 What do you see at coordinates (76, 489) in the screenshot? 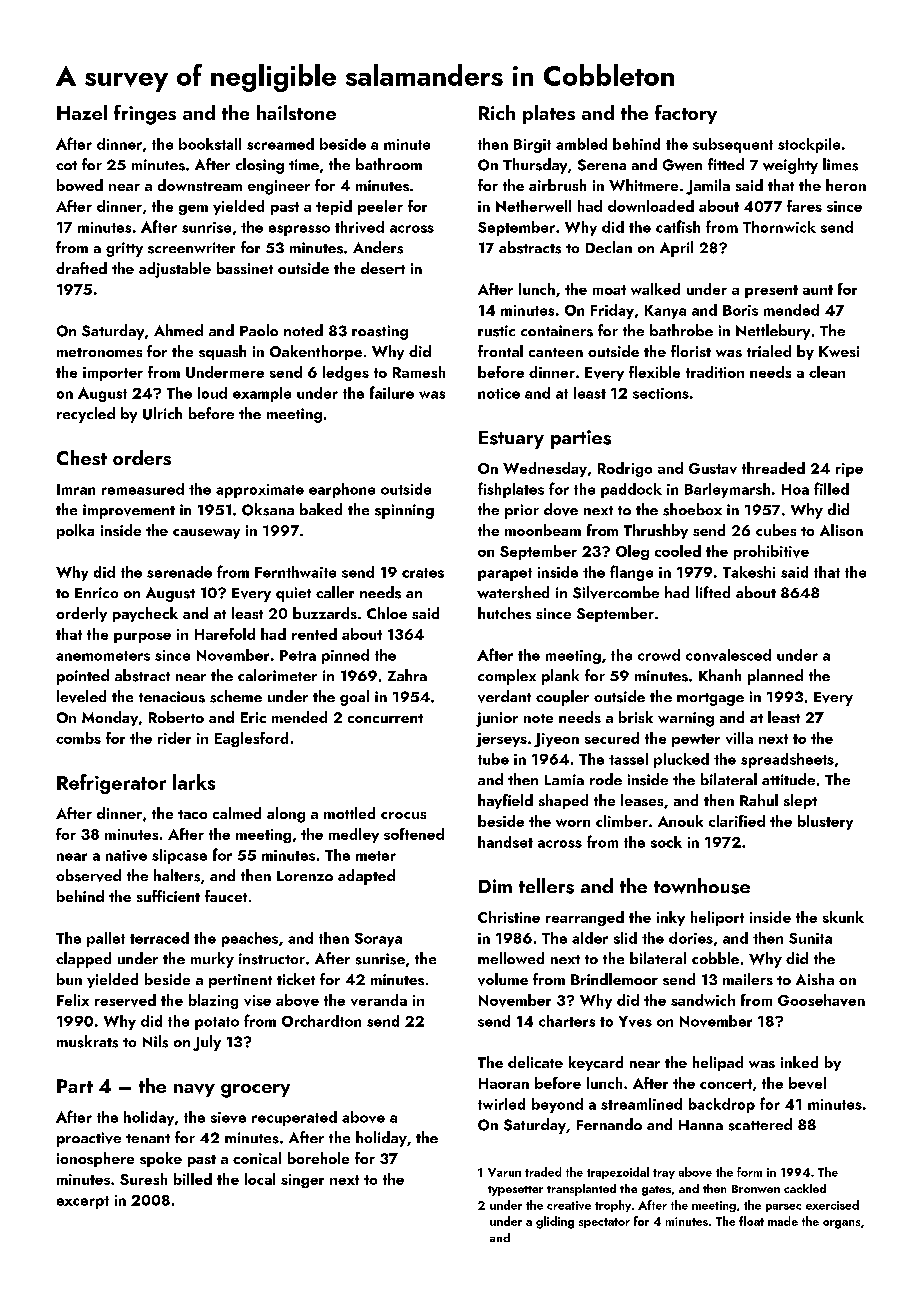
I see `Imran` at bounding box center [76, 489].
